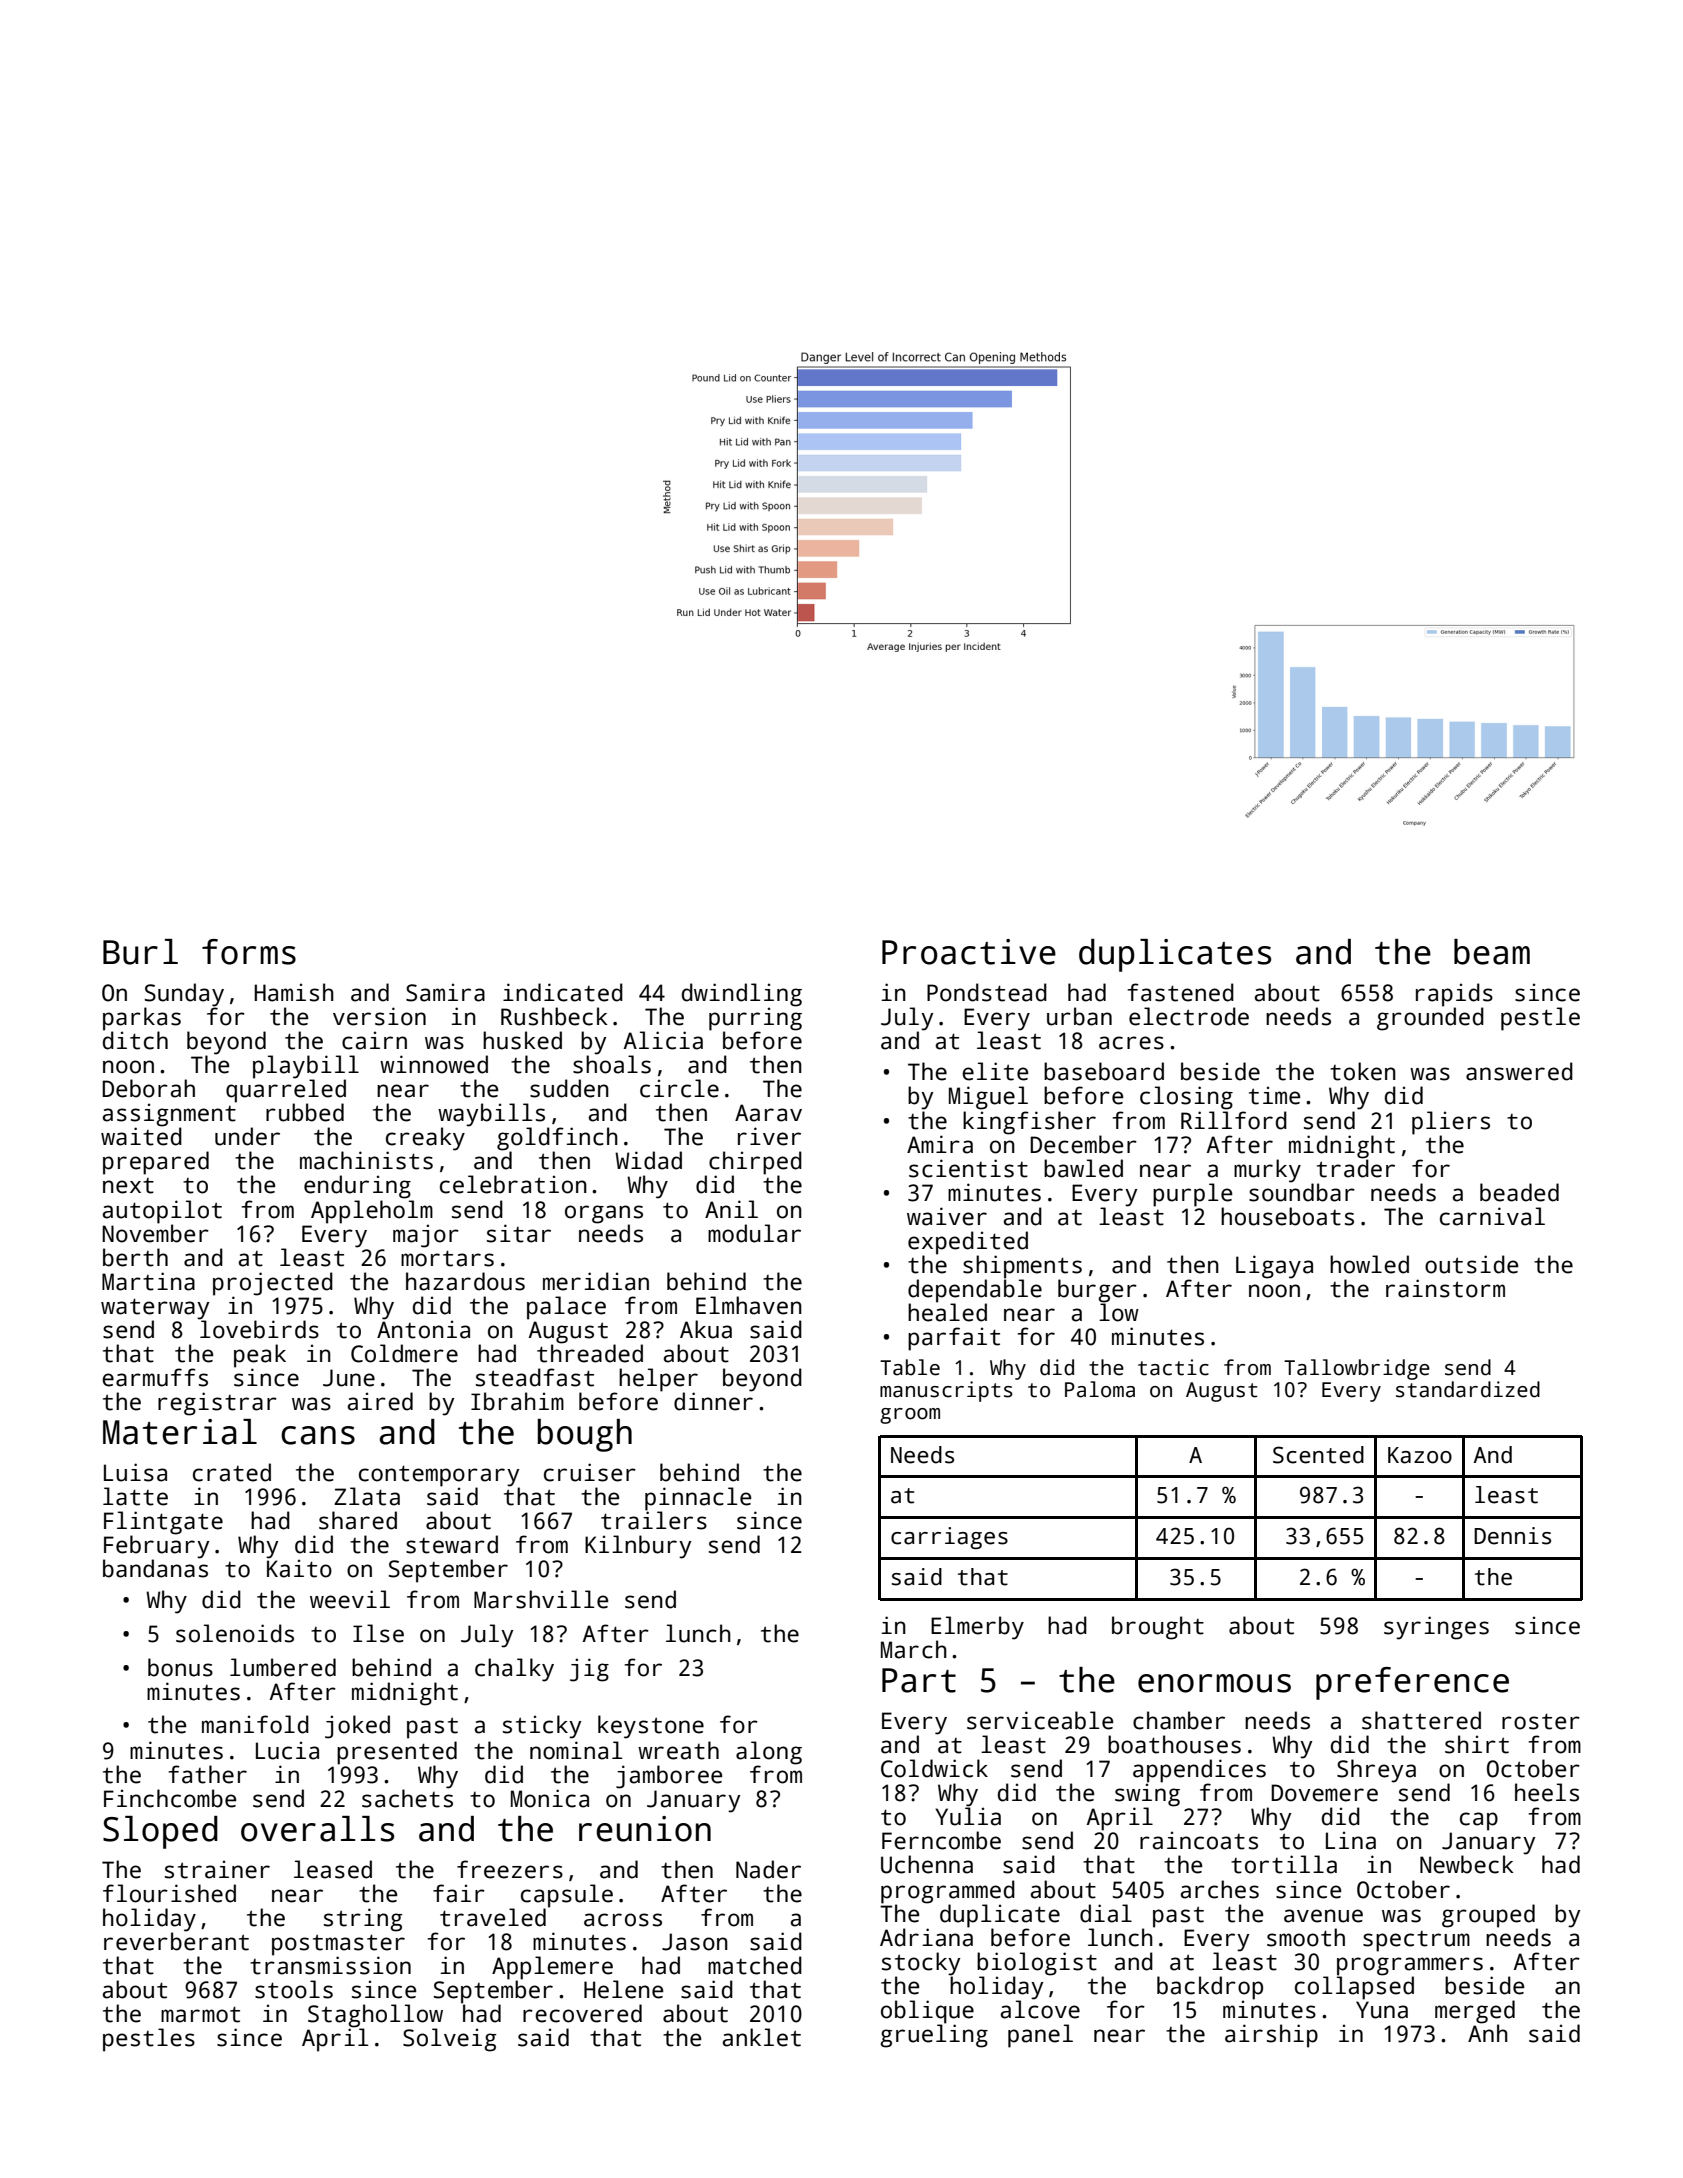 This document has width=1683, height=2178. What do you see at coordinates (563, 992) in the document?
I see `indicated` at bounding box center [563, 992].
